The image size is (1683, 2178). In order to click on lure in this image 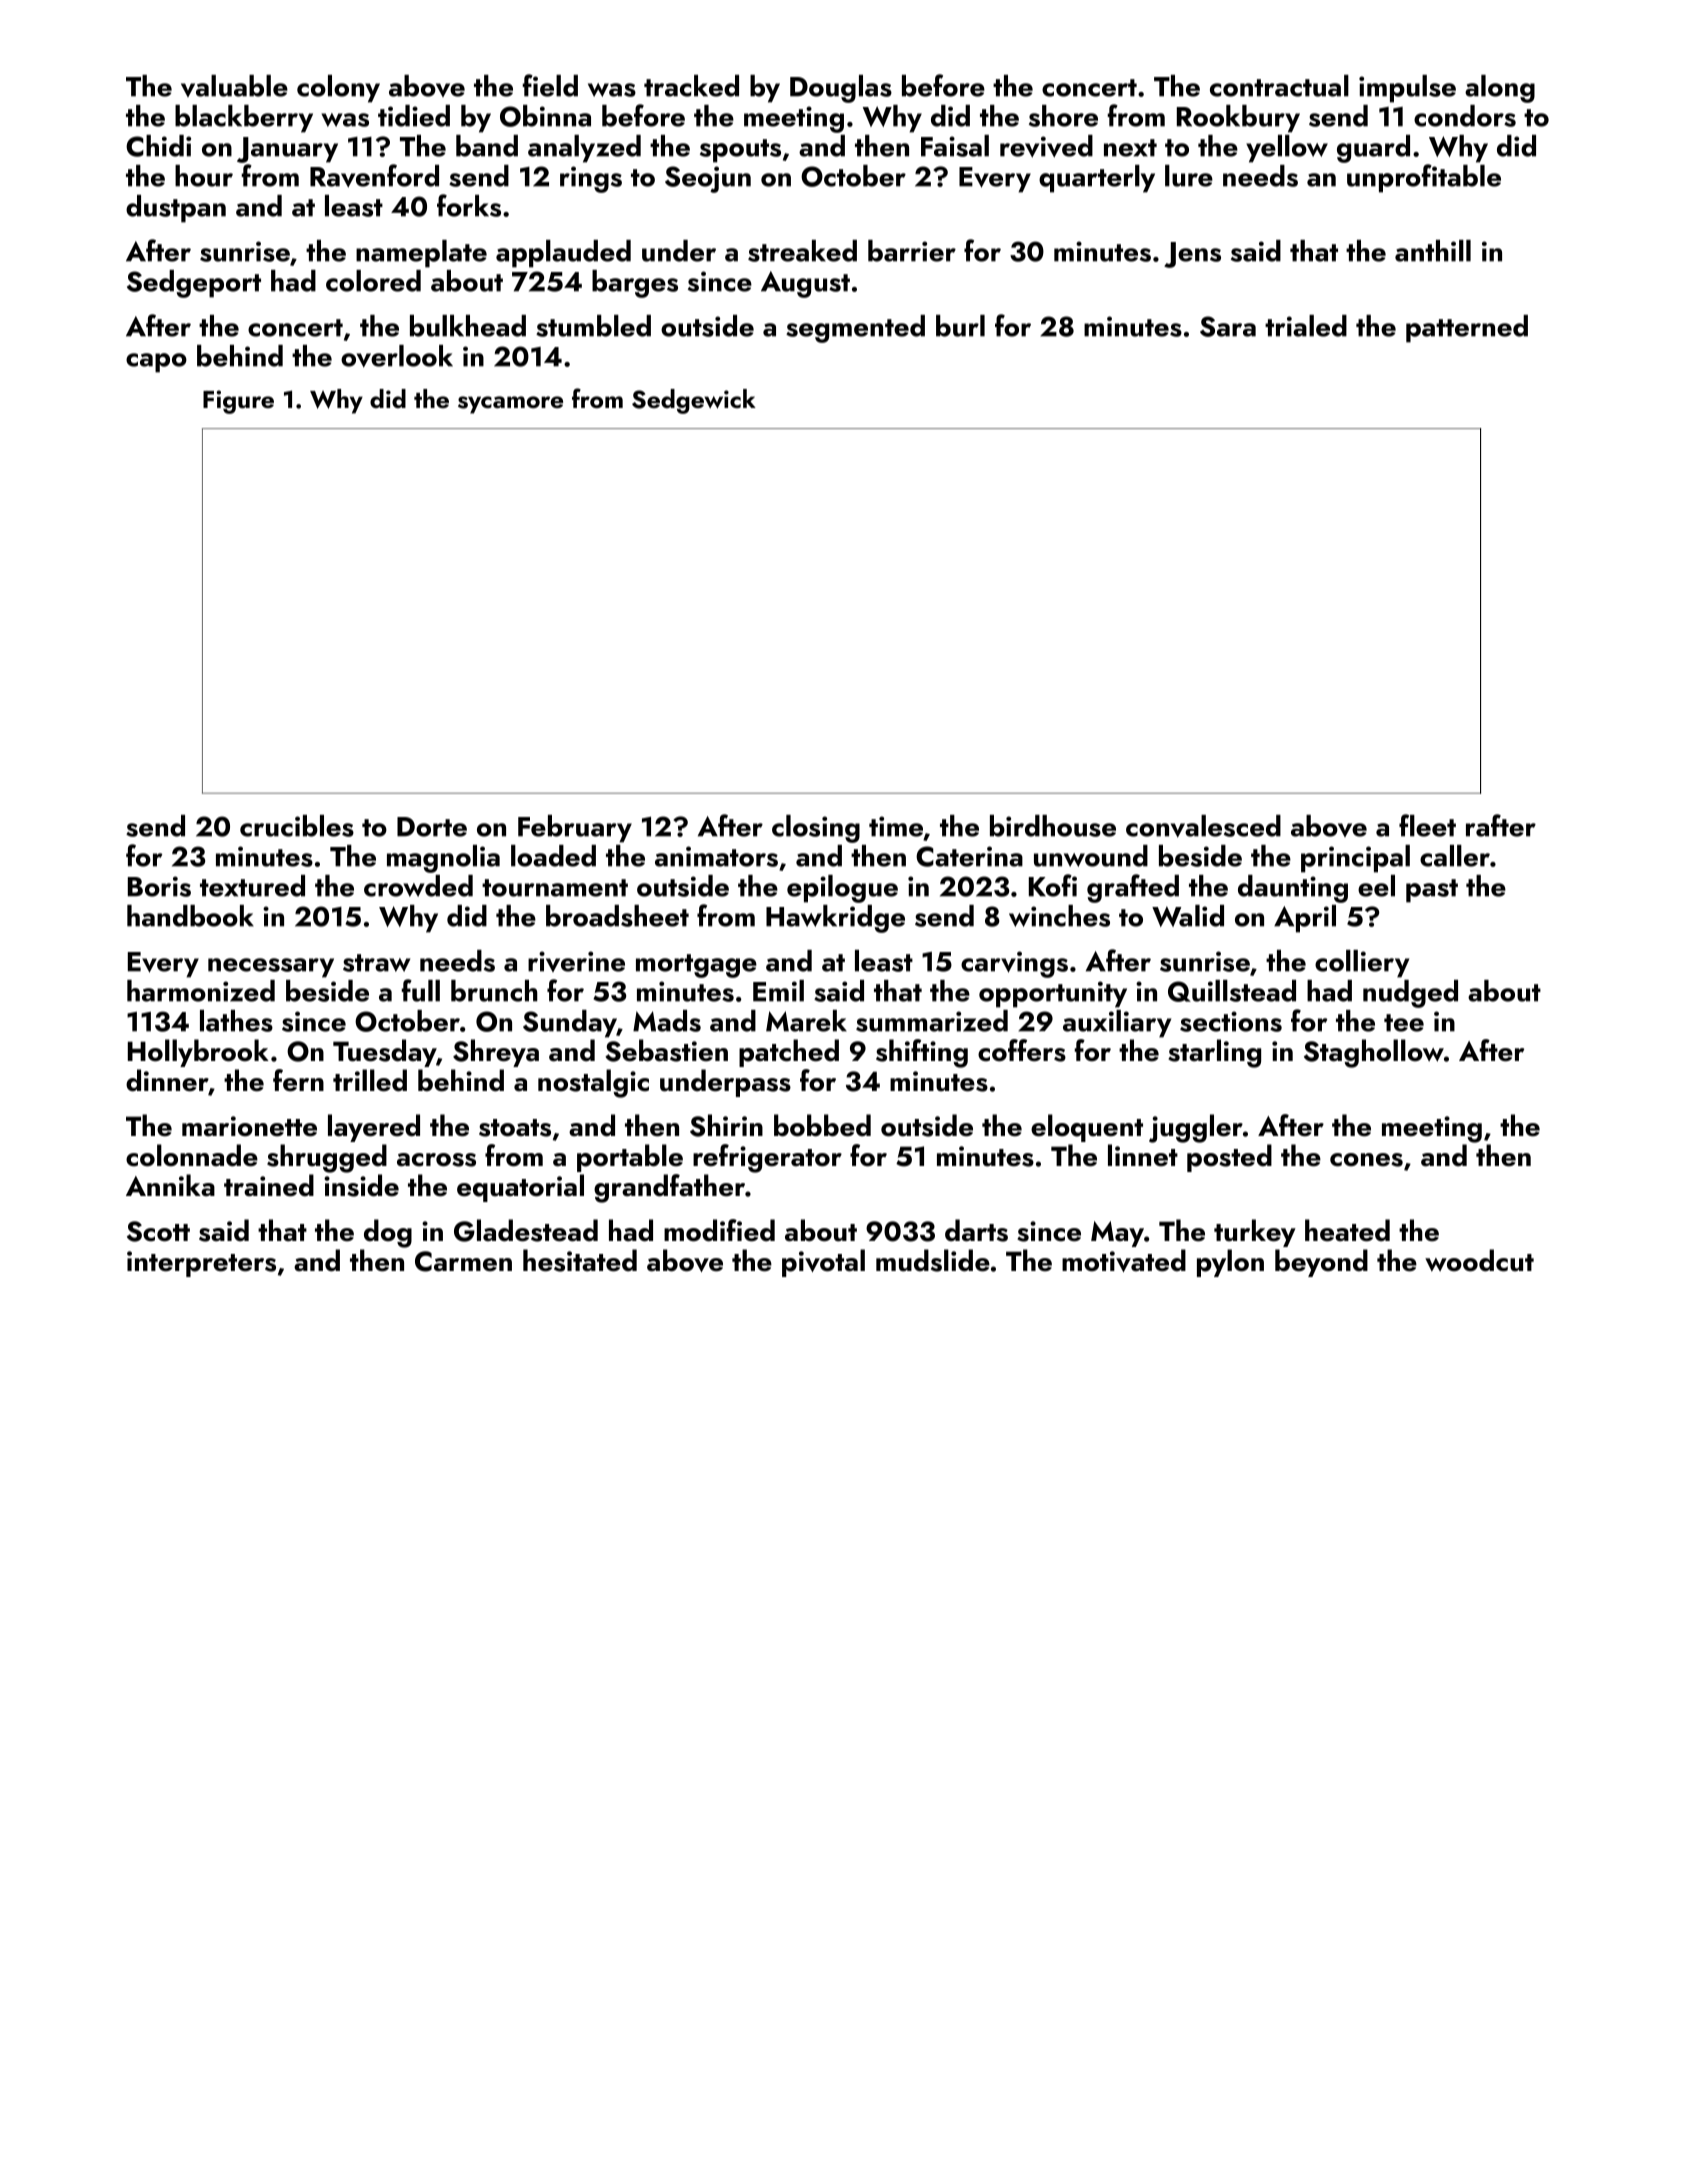, I will do `click(1189, 176)`.
